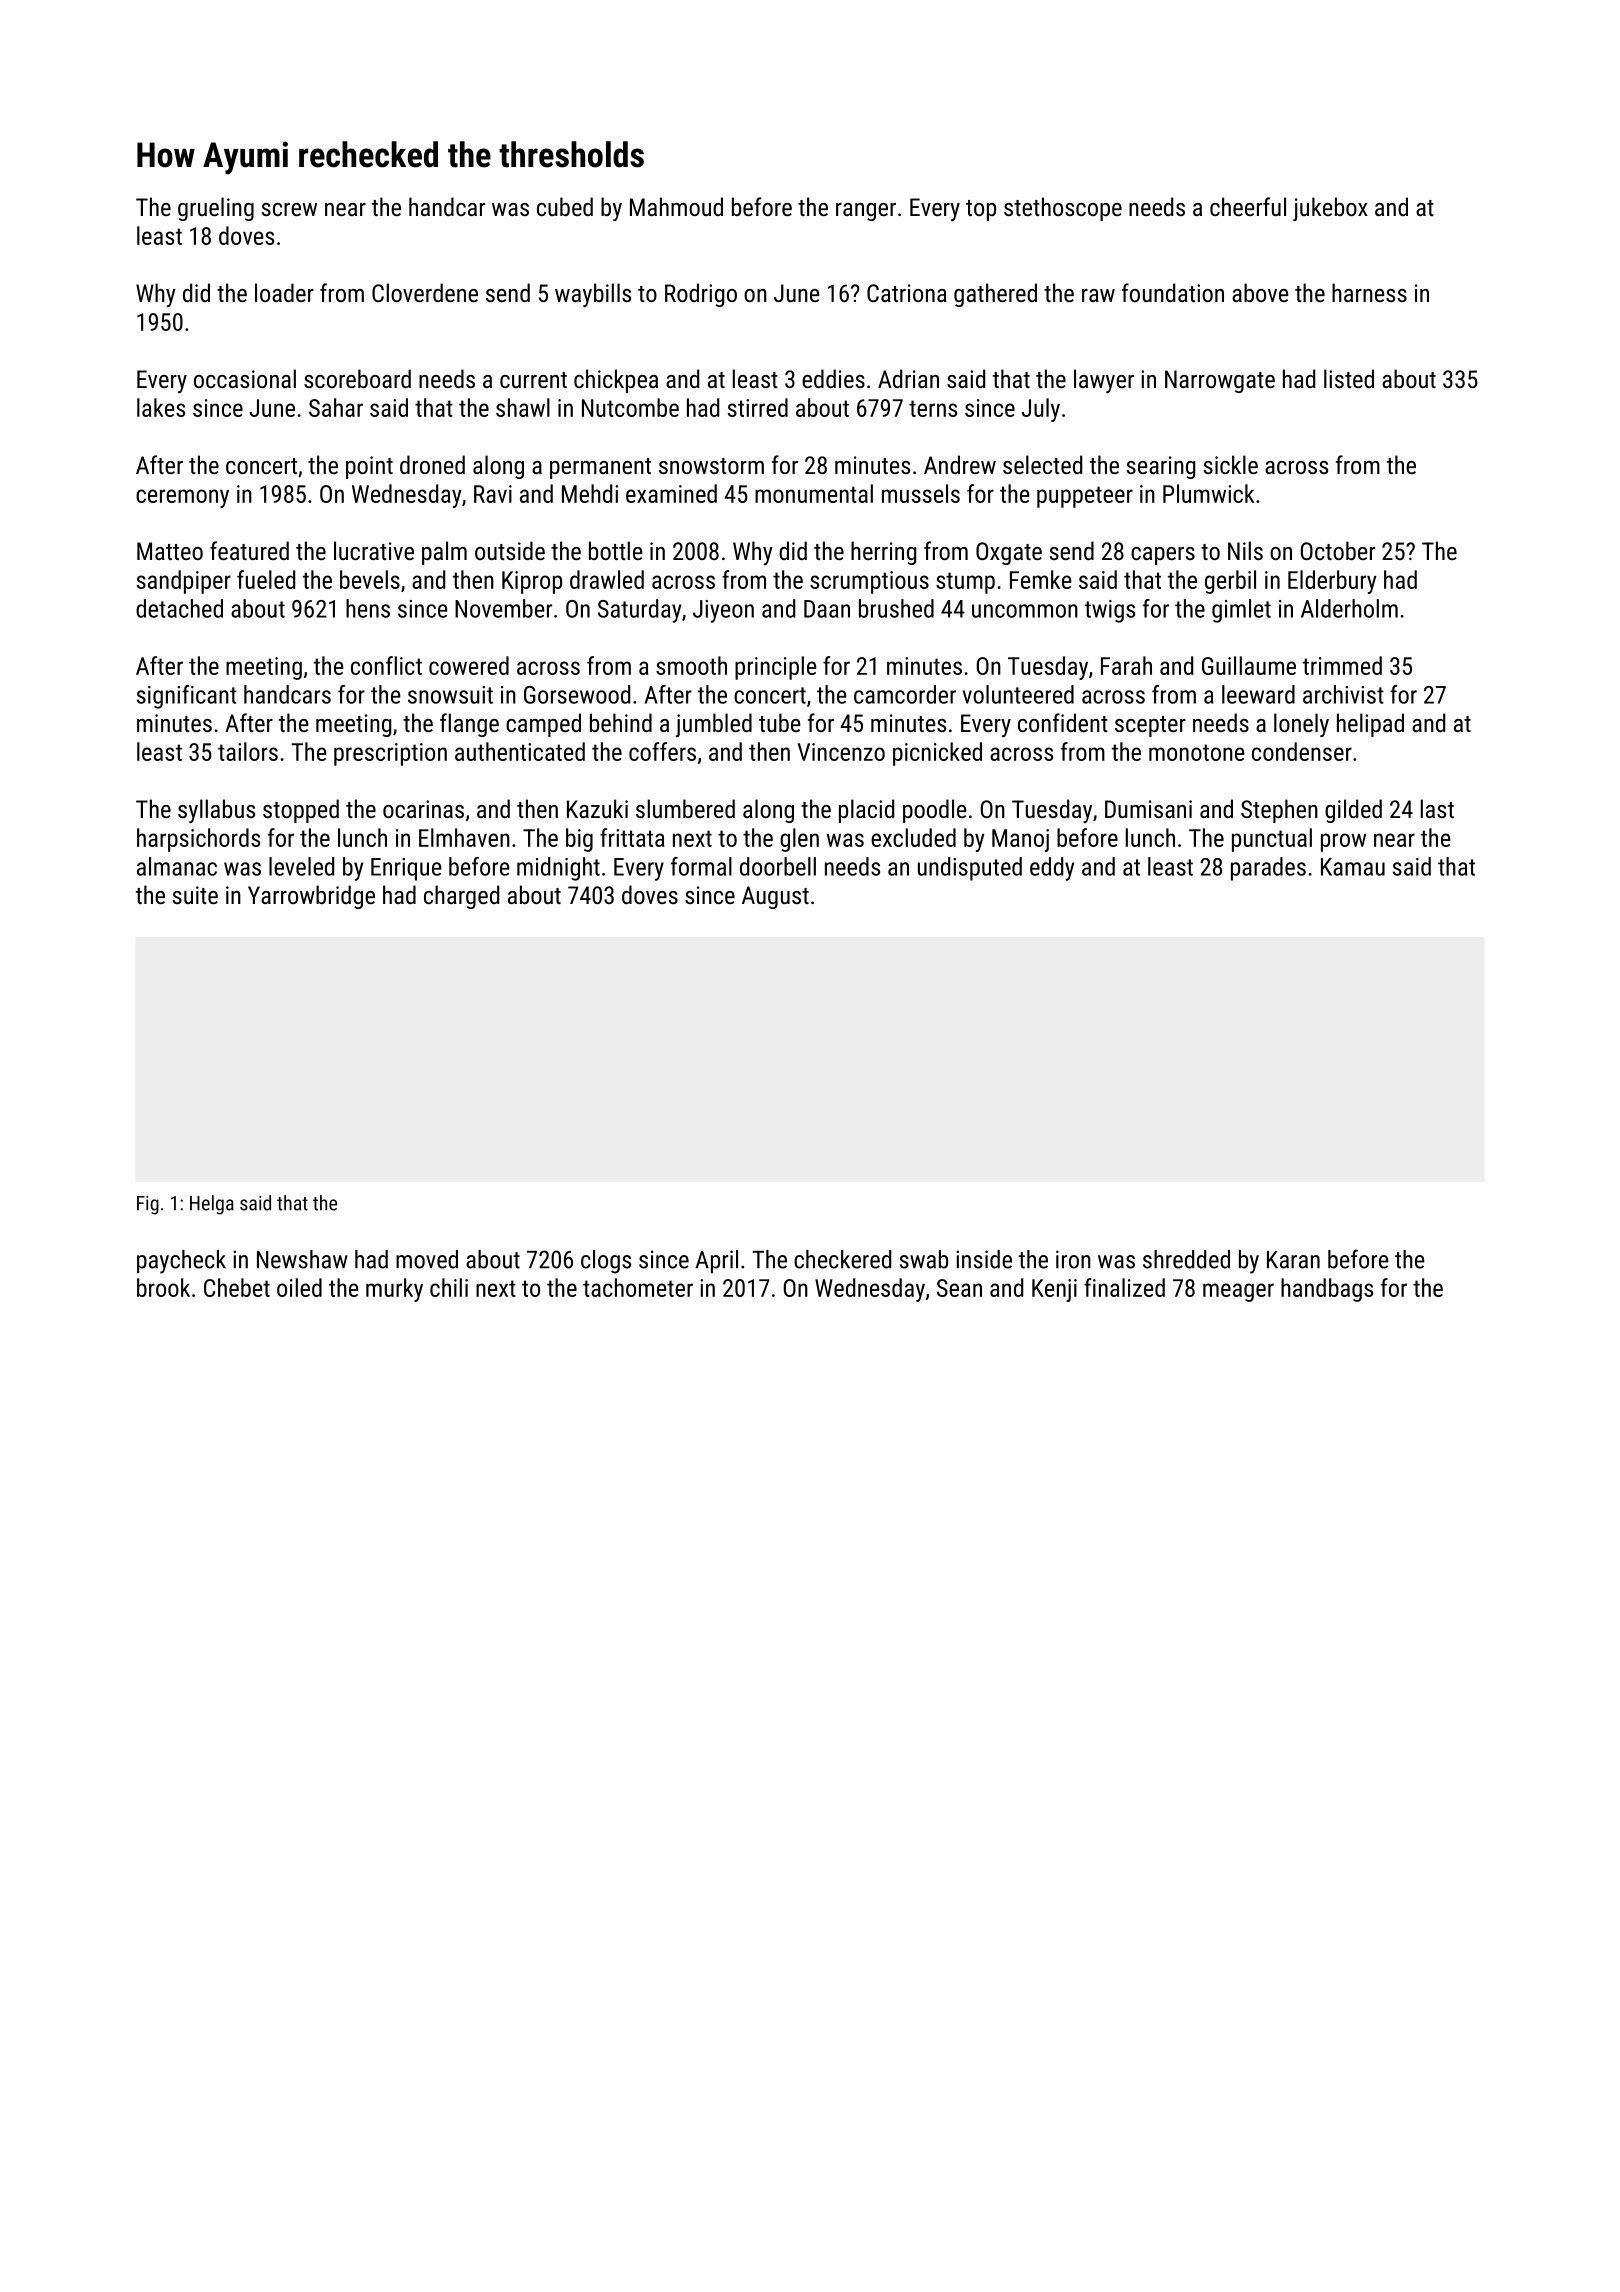 Image resolution: width=1620 pixels, height=2292 pixels. Describe the element at coordinates (394, 1290) in the page. I see `murky` at that location.
